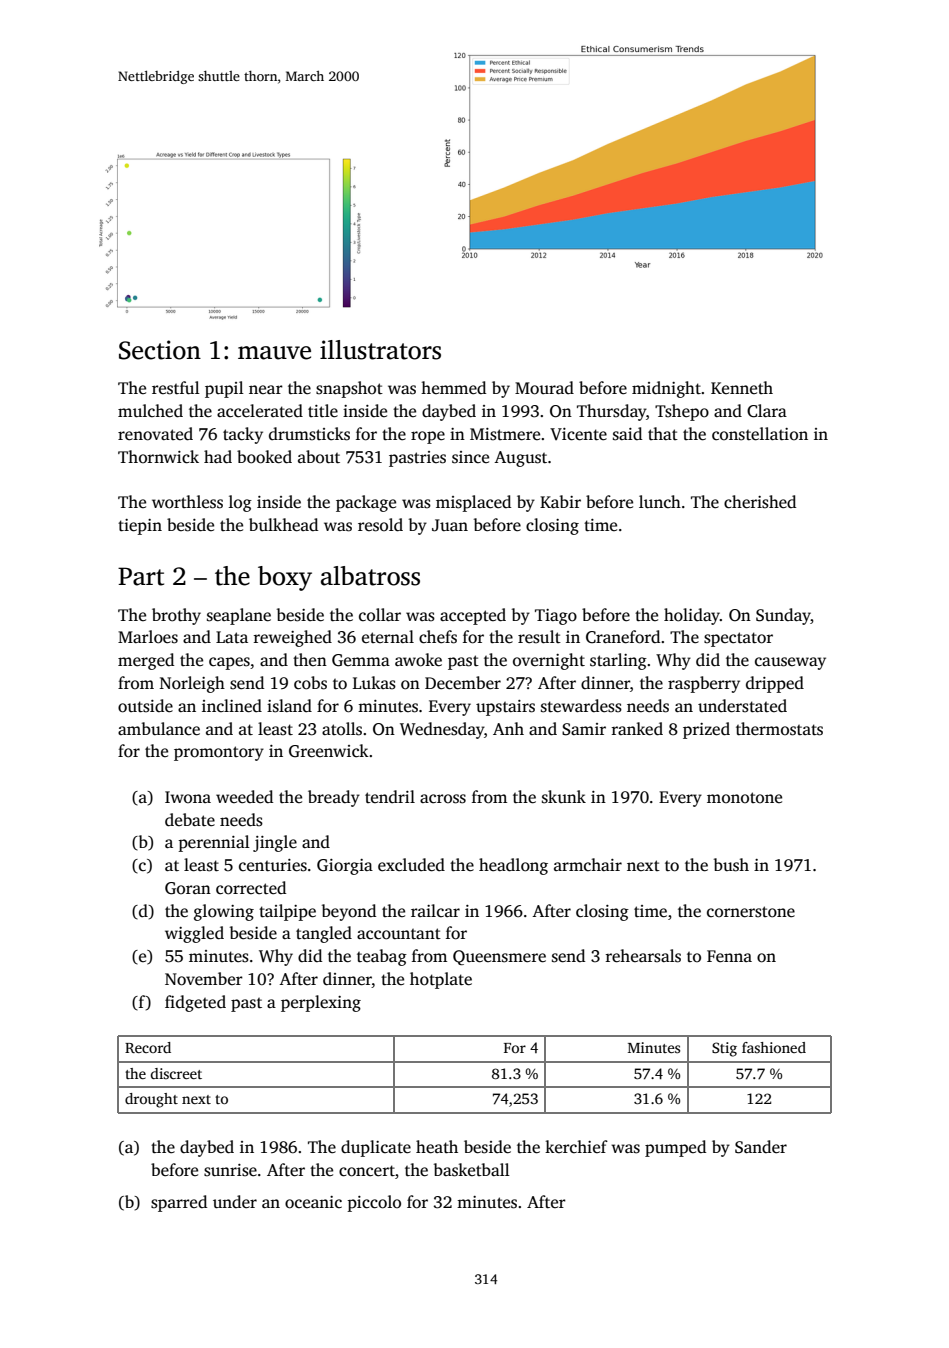 The height and width of the screenshot is (1348, 949). Describe the element at coordinates (321, 1003) in the screenshot. I see `perplexing` at that location.
